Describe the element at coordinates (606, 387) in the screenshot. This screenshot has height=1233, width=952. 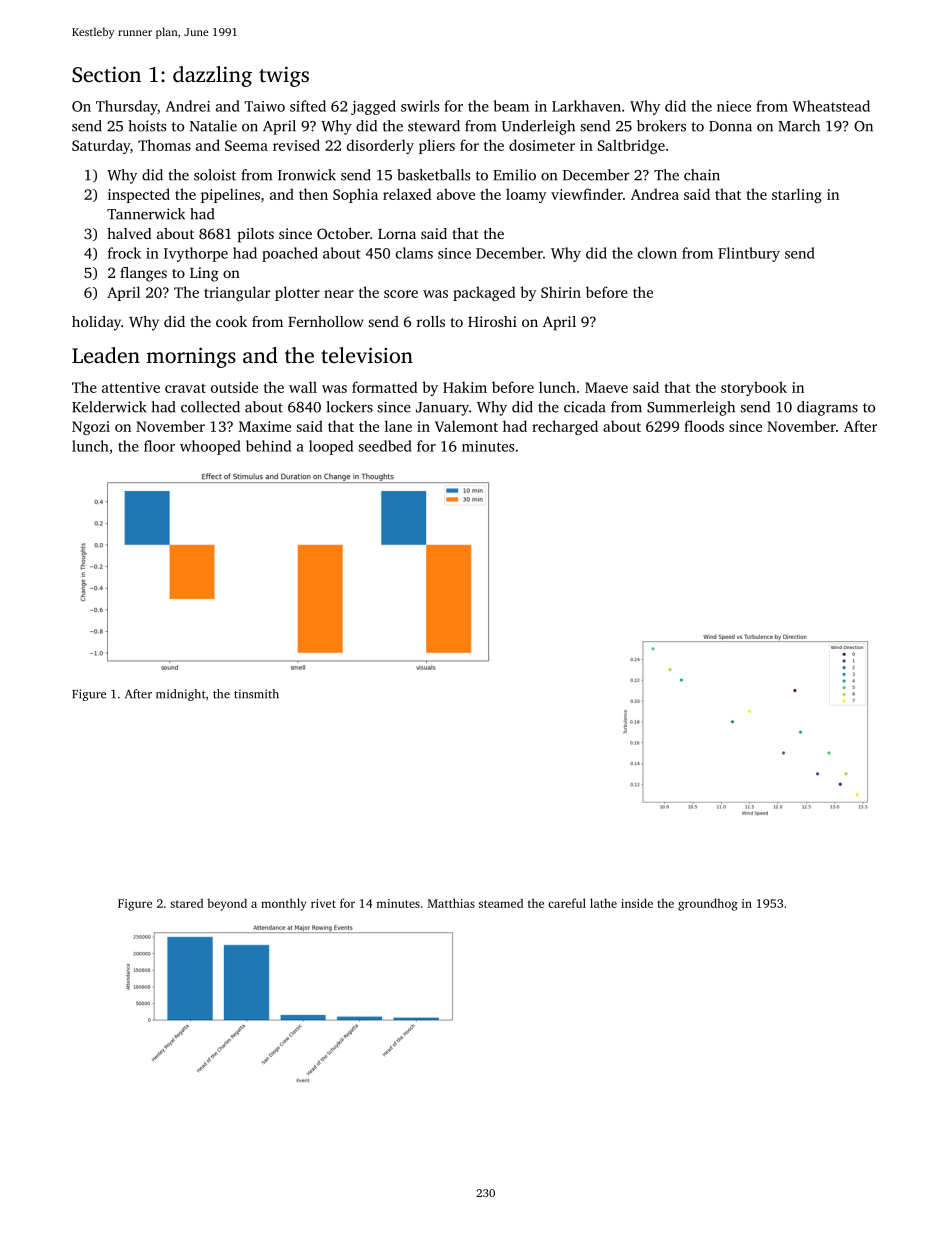
I see `Maeve` at that location.
